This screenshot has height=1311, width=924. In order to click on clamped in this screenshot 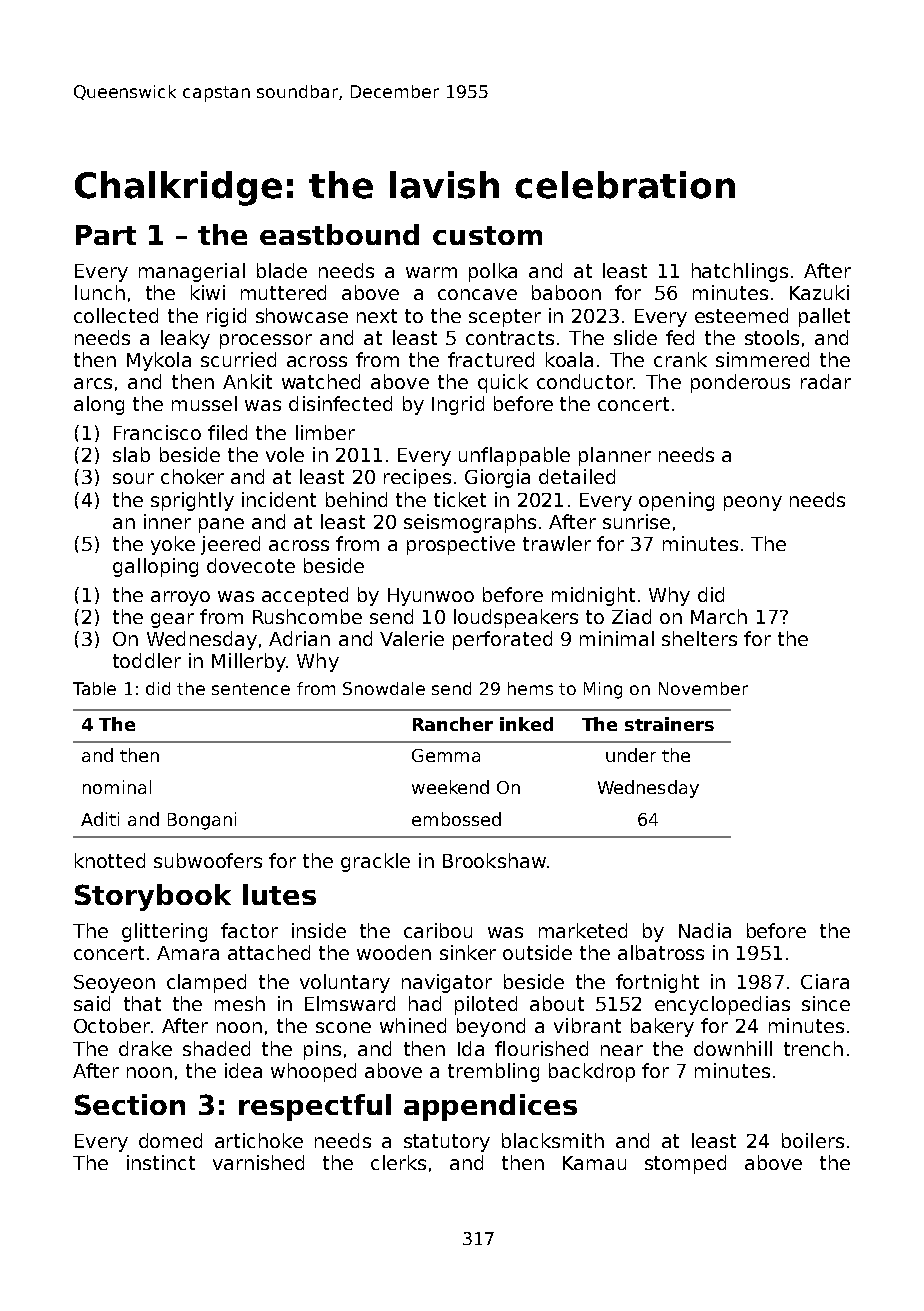, I will do `click(206, 983)`.
